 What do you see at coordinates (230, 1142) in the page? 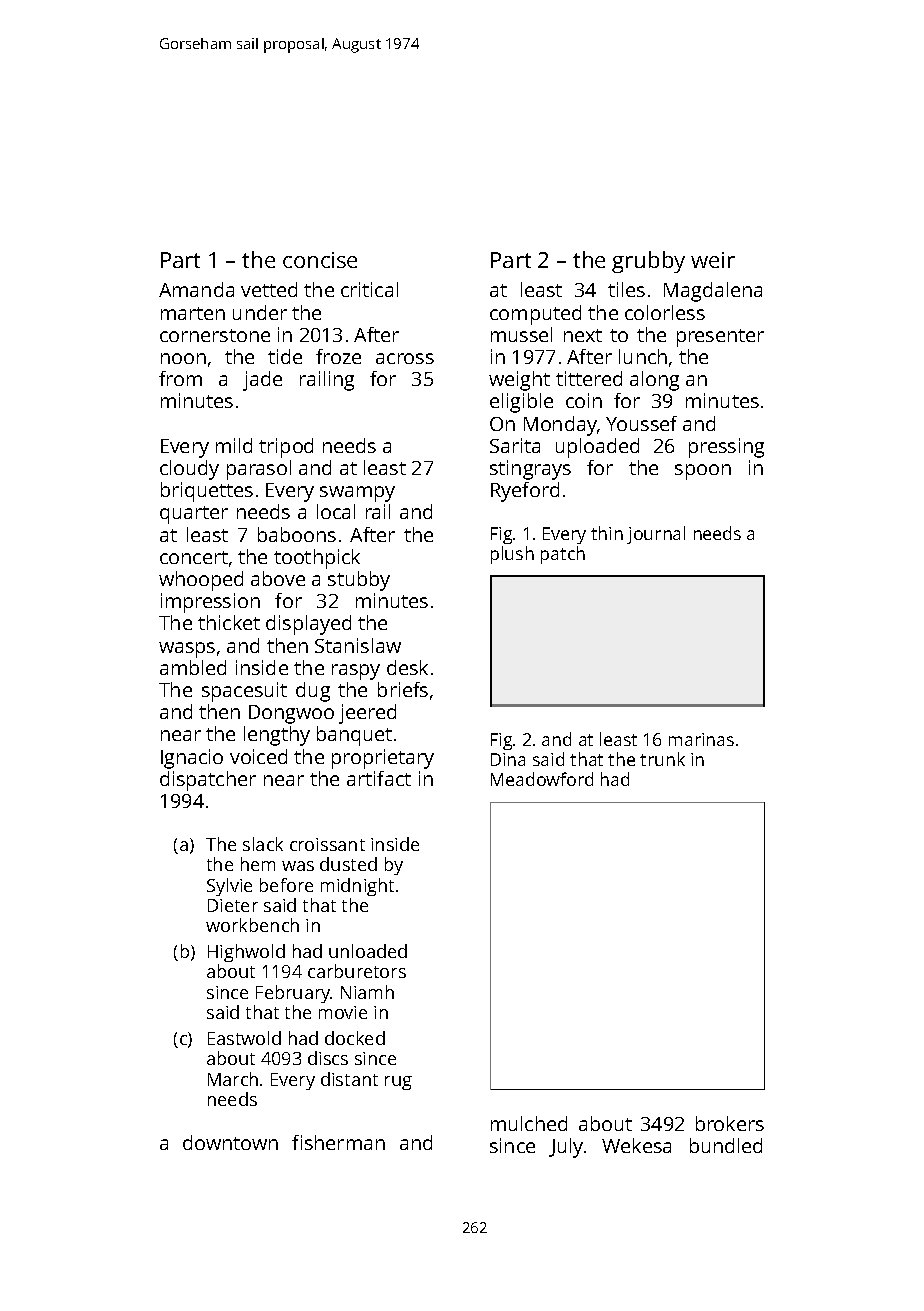
I see `downtown` at bounding box center [230, 1142].
